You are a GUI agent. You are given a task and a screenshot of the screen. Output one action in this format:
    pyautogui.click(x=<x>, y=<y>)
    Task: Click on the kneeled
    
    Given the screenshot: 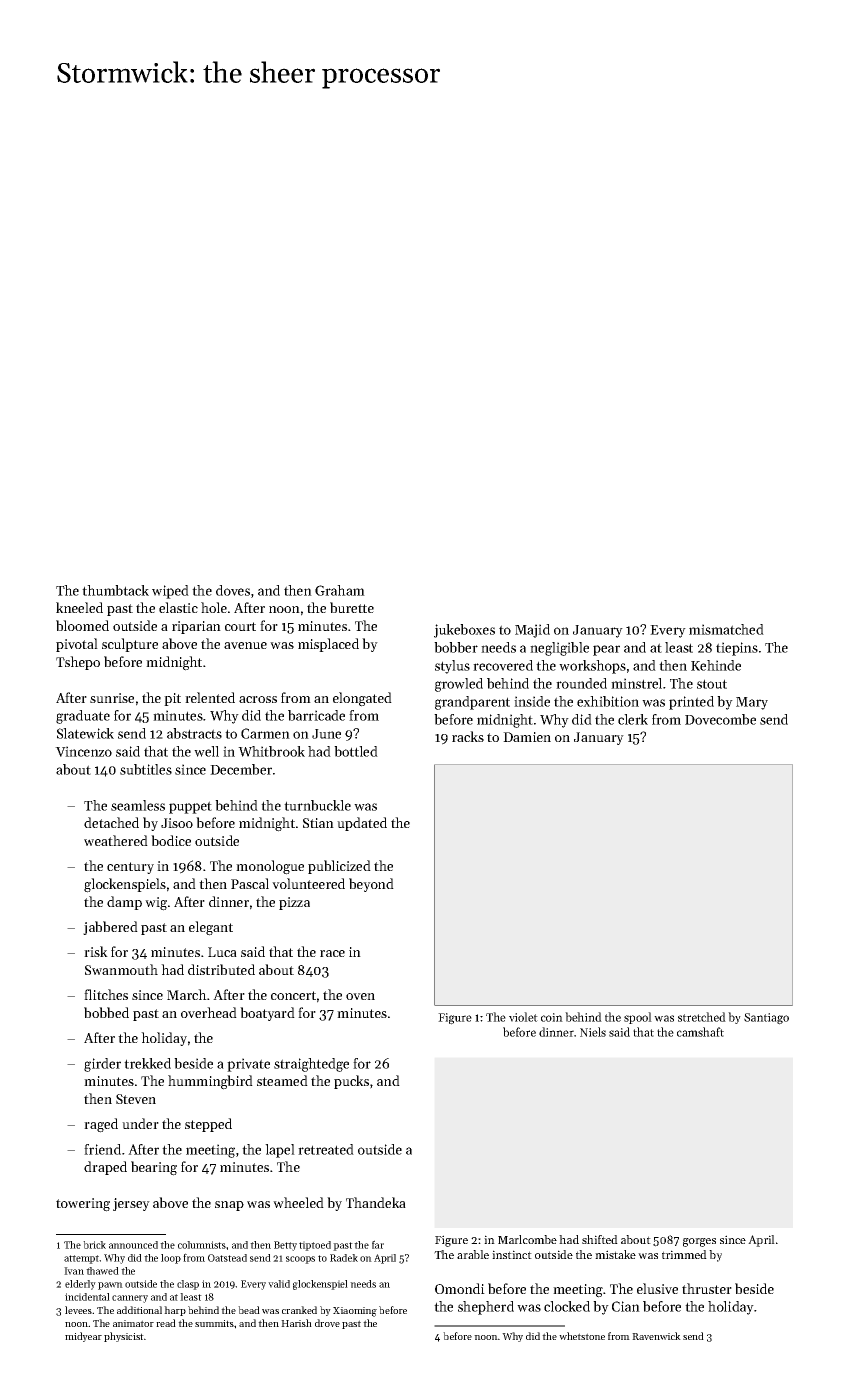 What is the action you would take?
    pyautogui.click(x=79, y=607)
